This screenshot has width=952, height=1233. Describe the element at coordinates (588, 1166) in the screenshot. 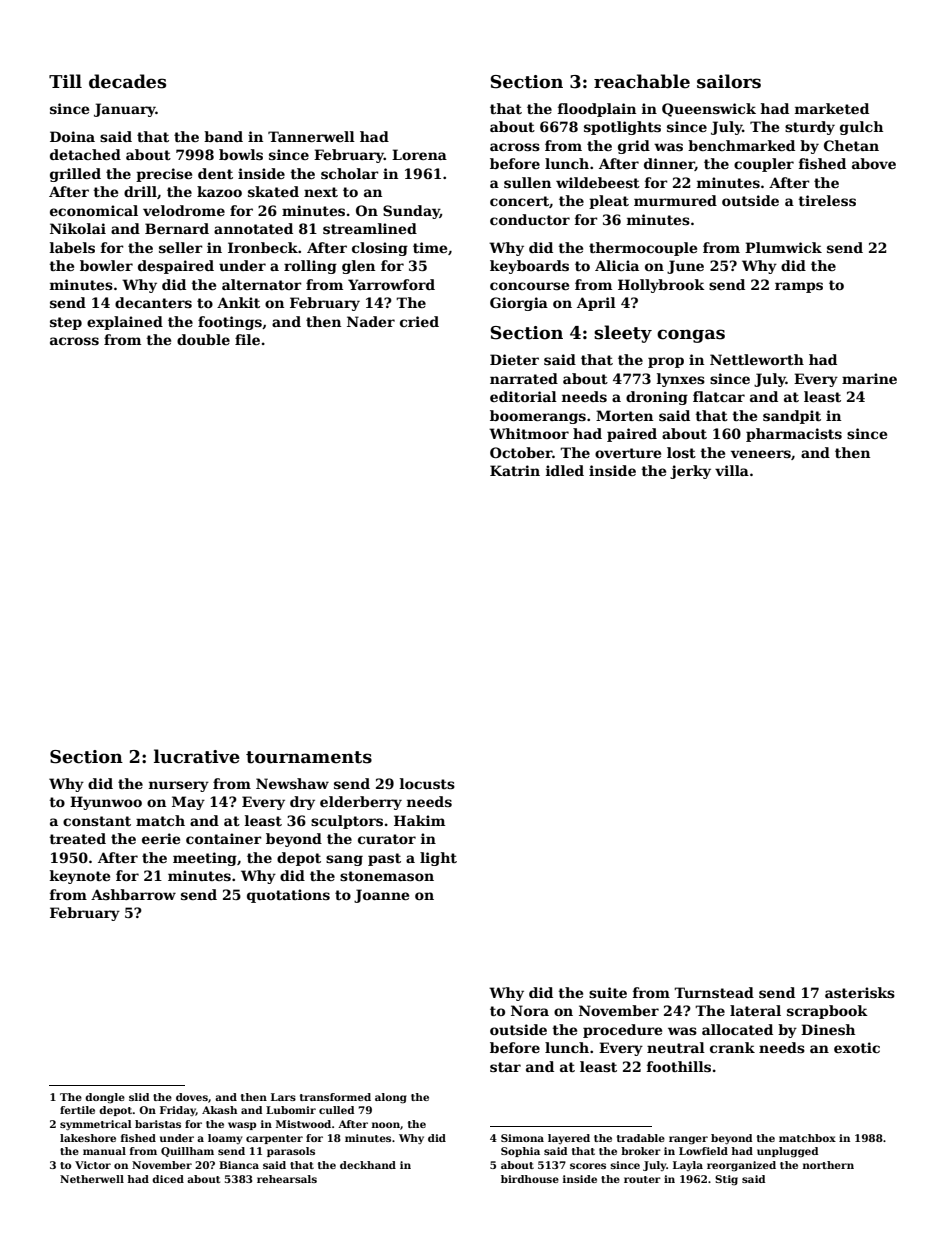

I see `scores` at that location.
